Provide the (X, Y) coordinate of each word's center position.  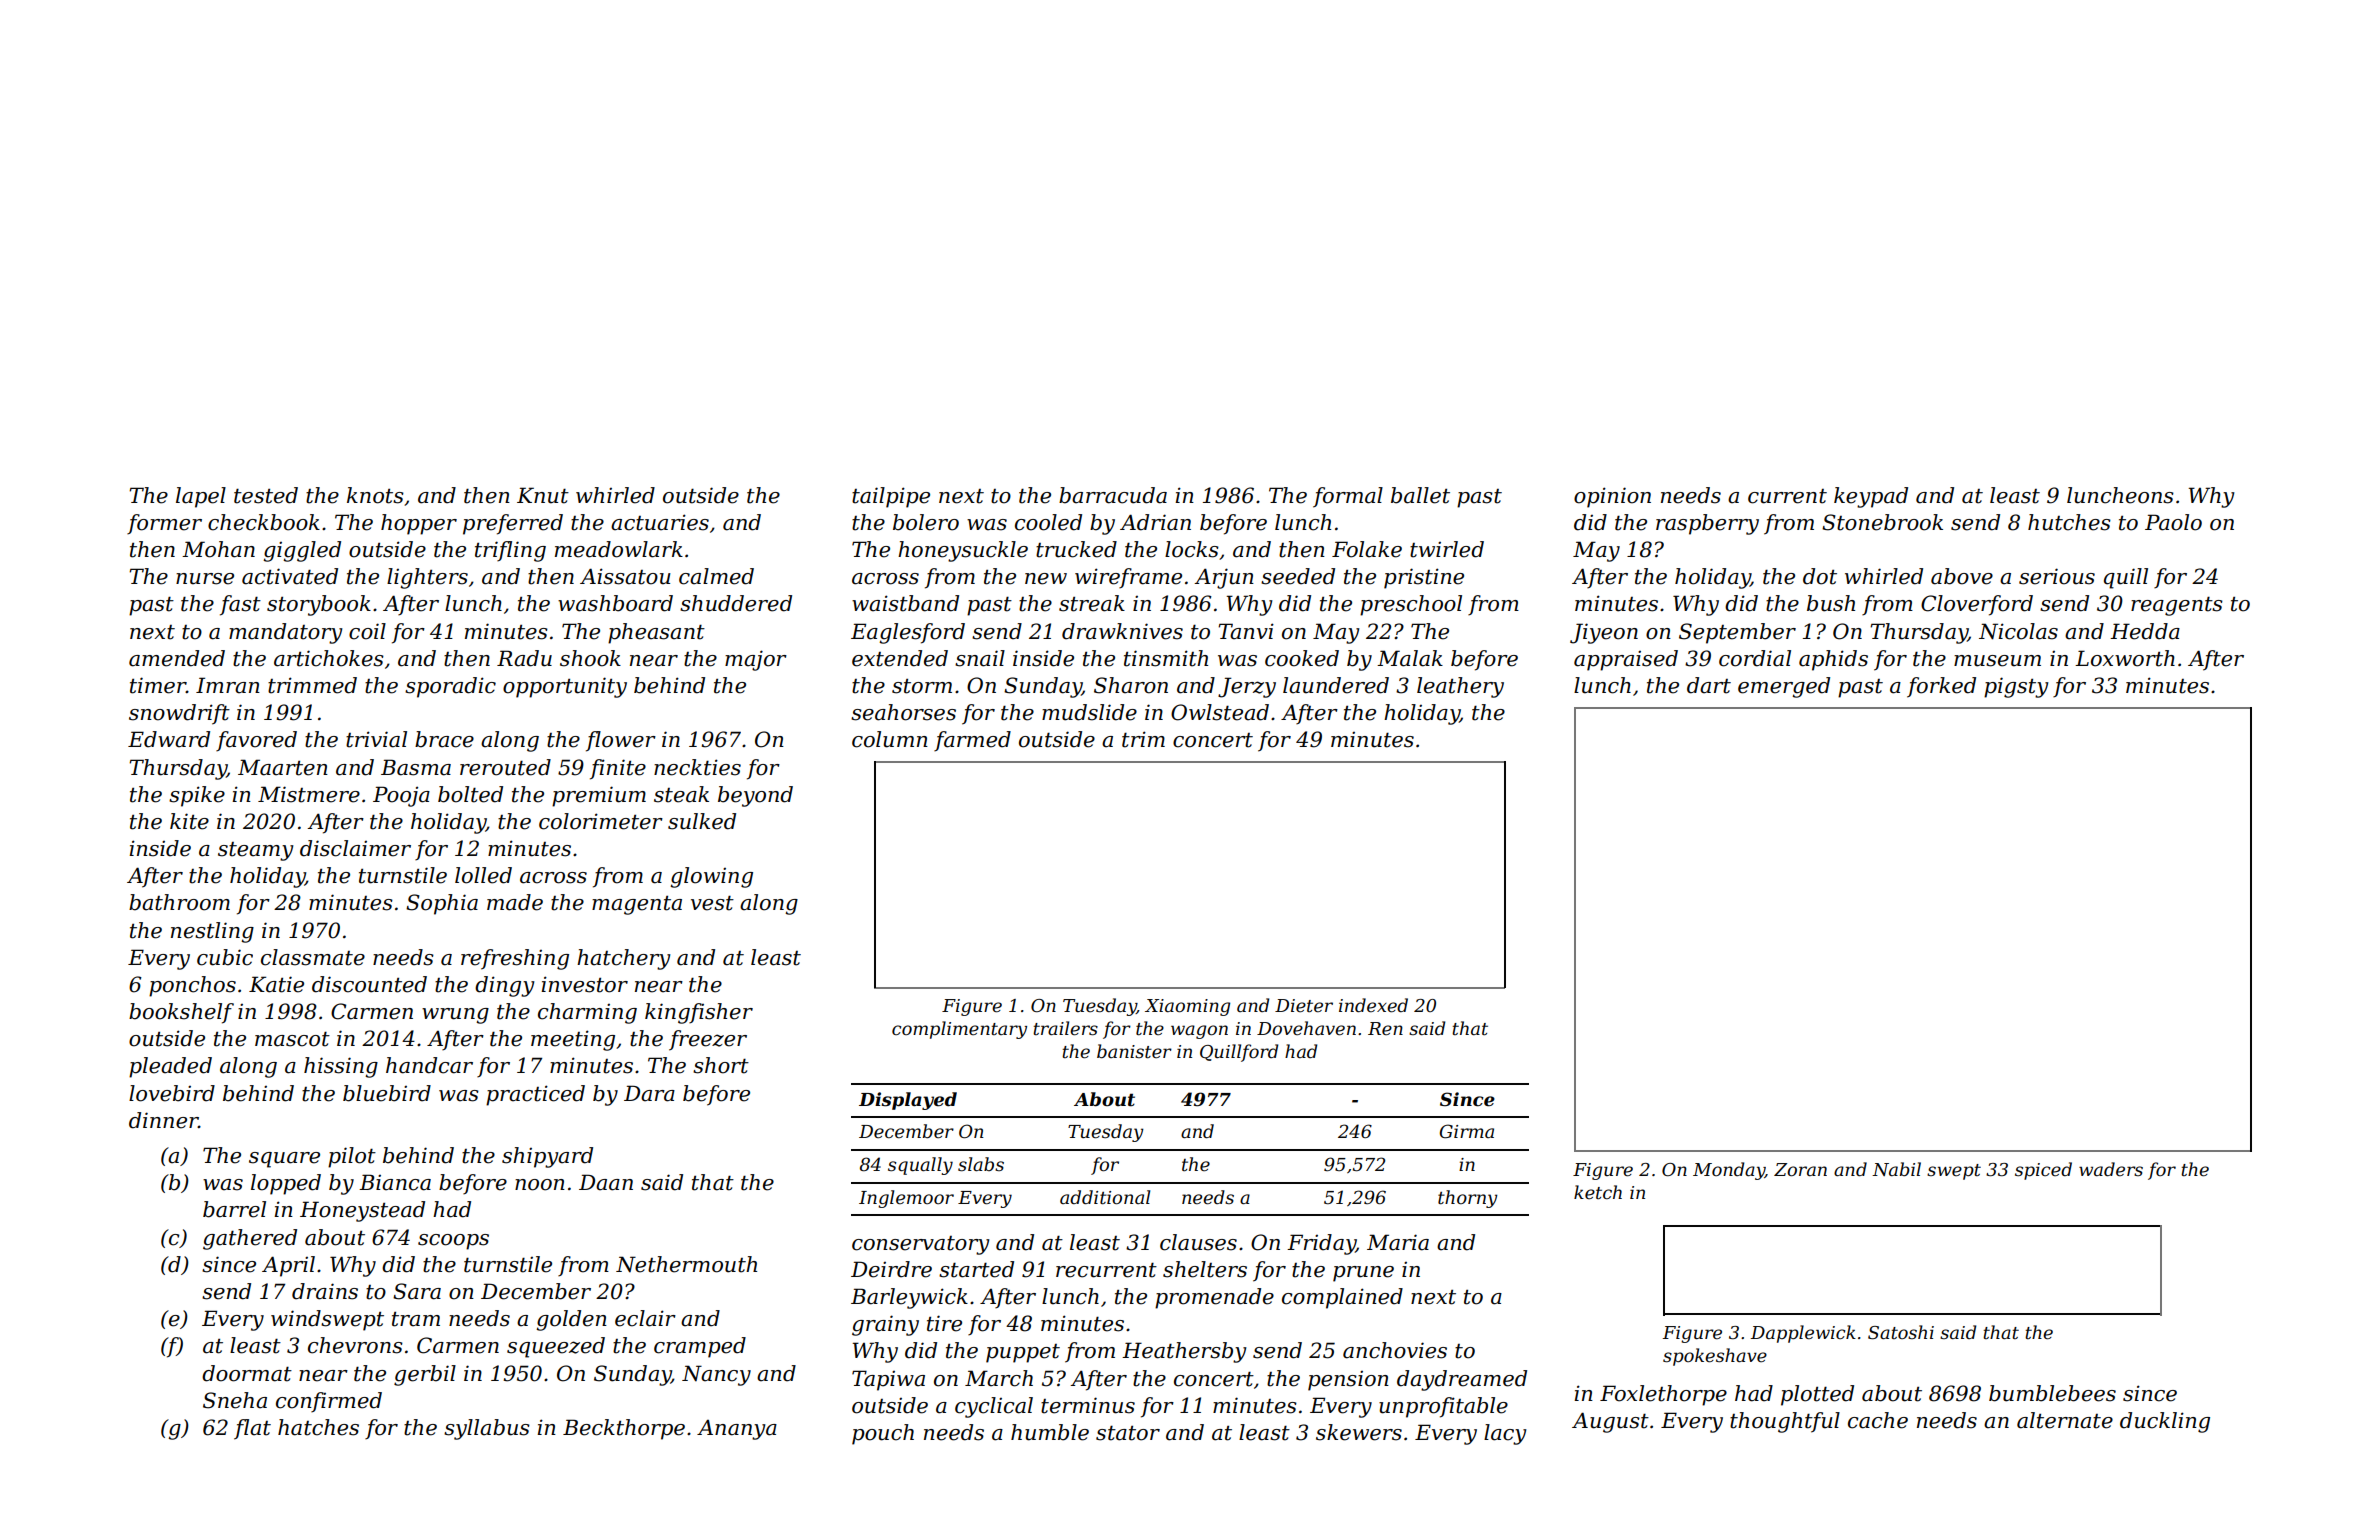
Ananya (737, 1430)
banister (1134, 1051)
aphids (1833, 660)
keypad (1871, 497)
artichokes (329, 658)
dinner (163, 1120)
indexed (1373, 1005)
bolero (926, 522)
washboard (615, 603)
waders (2111, 1169)
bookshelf (181, 1013)
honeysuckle (963, 551)
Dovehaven (1306, 1028)
